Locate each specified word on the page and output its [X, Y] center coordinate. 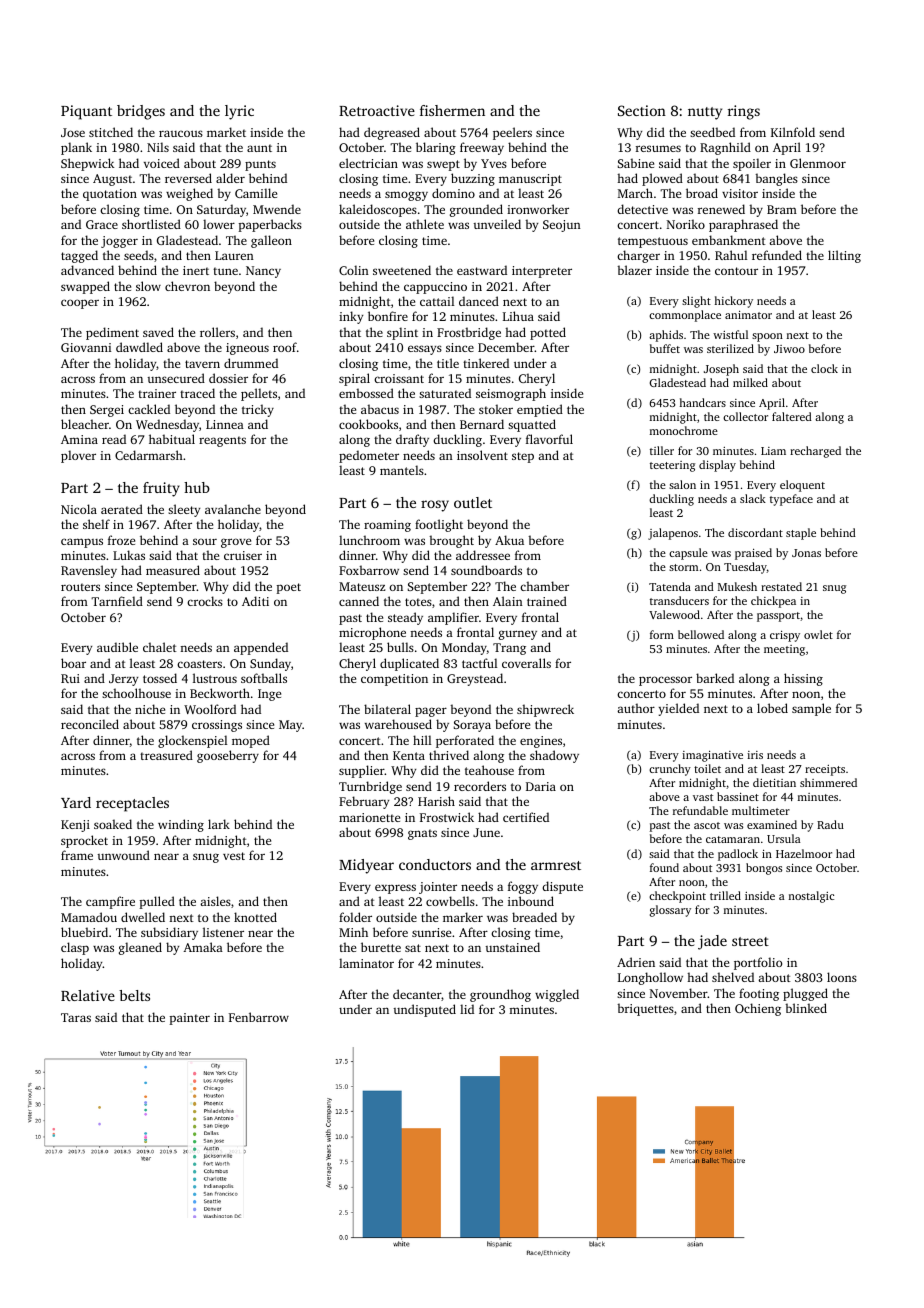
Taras [76, 1017]
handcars [703, 402]
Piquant [86, 112]
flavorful [549, 439]
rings [744, 112]
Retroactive [377, 110]
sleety [184, 510]
